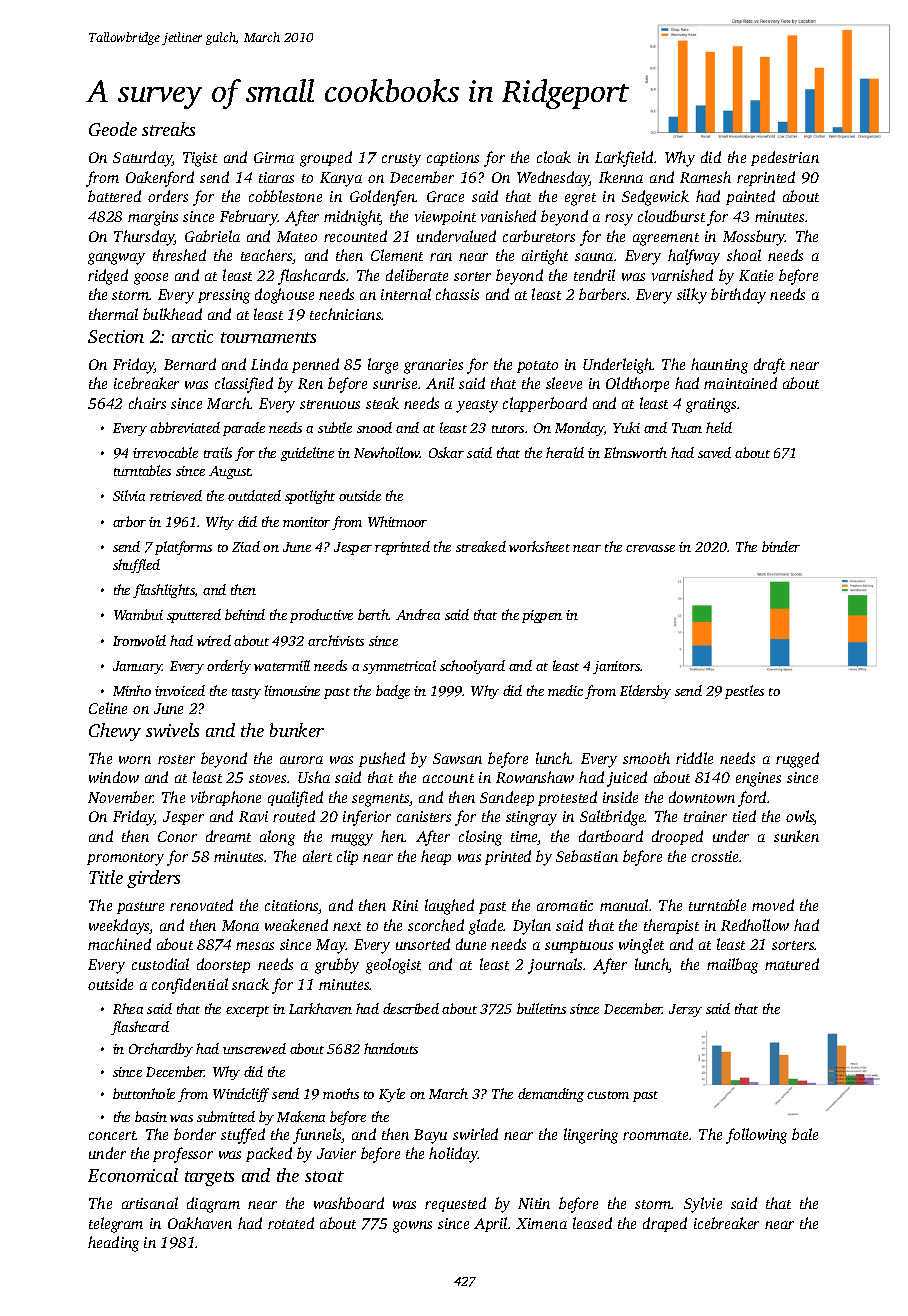  What do you see at coordinates (285, 196) in the page?
I see `cobblestone` at bounding box center [285, 196].
